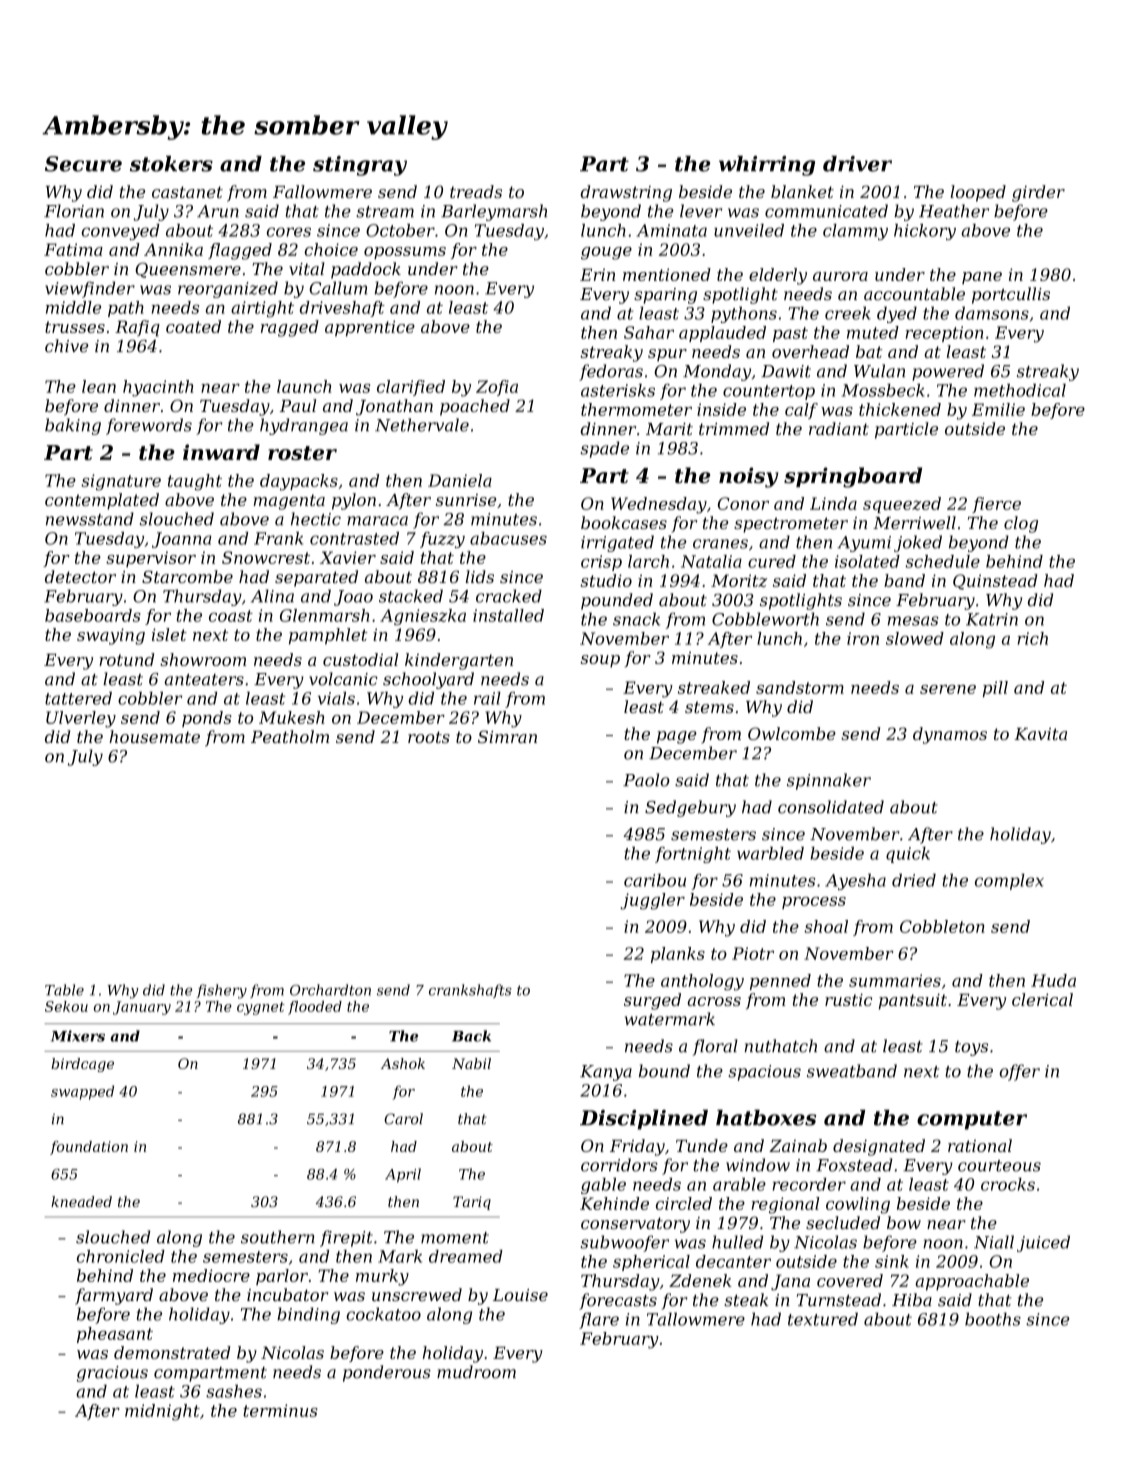 This image has height=1462, width=1130. What do you see at coordinates (74, 211) in the image?
I see `Florian` at bounding box center [74, 211].
